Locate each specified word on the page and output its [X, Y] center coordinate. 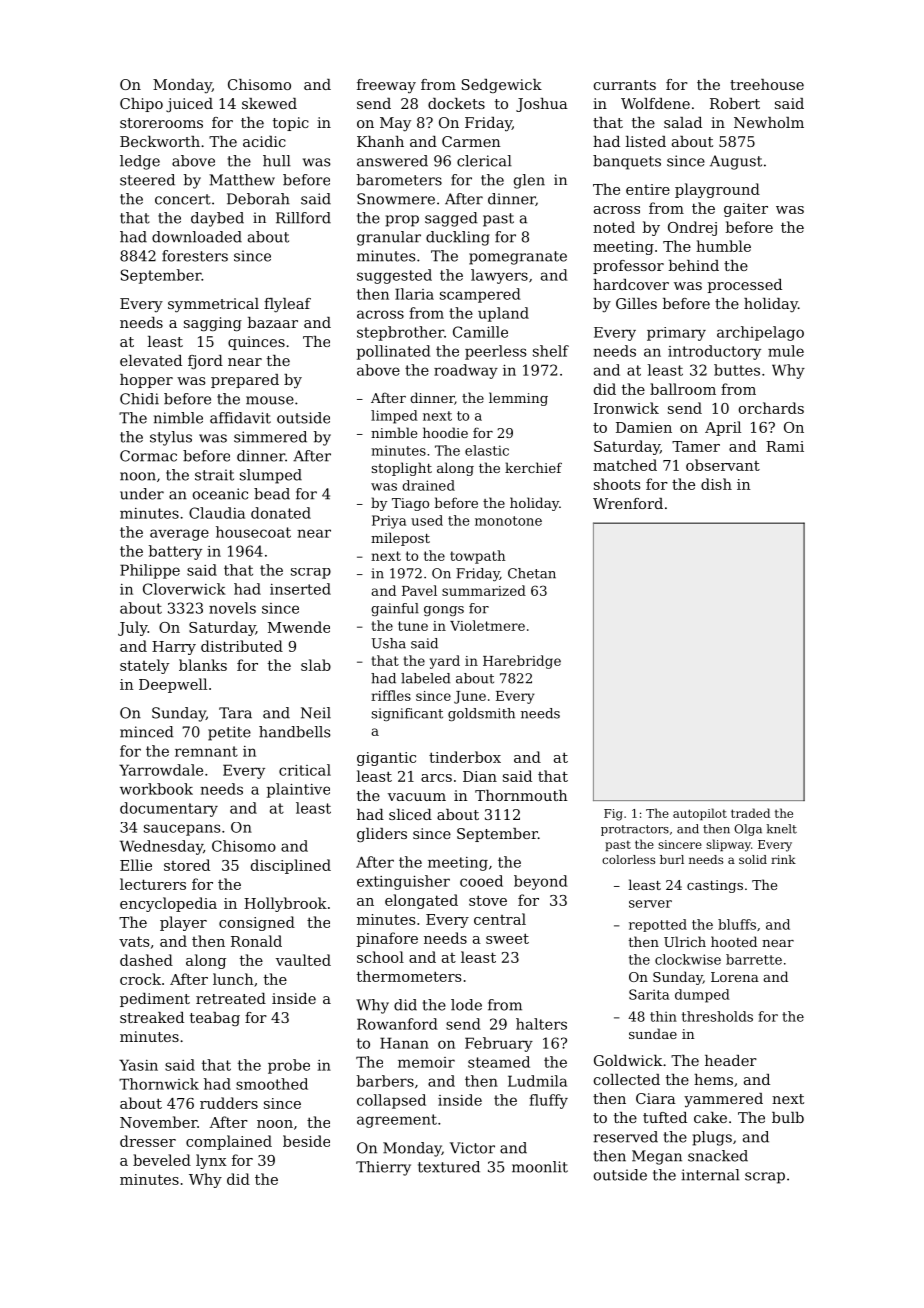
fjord [205, 362]
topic [291, 124]
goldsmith [481, 714]
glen [529, 181]
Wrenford [628, 503]
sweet [507, 938]
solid [753, 859]
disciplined [291, 866]
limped [394, 417]
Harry [174, 648]
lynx [211, 1161]
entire [648, 189]
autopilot [700, 814]
